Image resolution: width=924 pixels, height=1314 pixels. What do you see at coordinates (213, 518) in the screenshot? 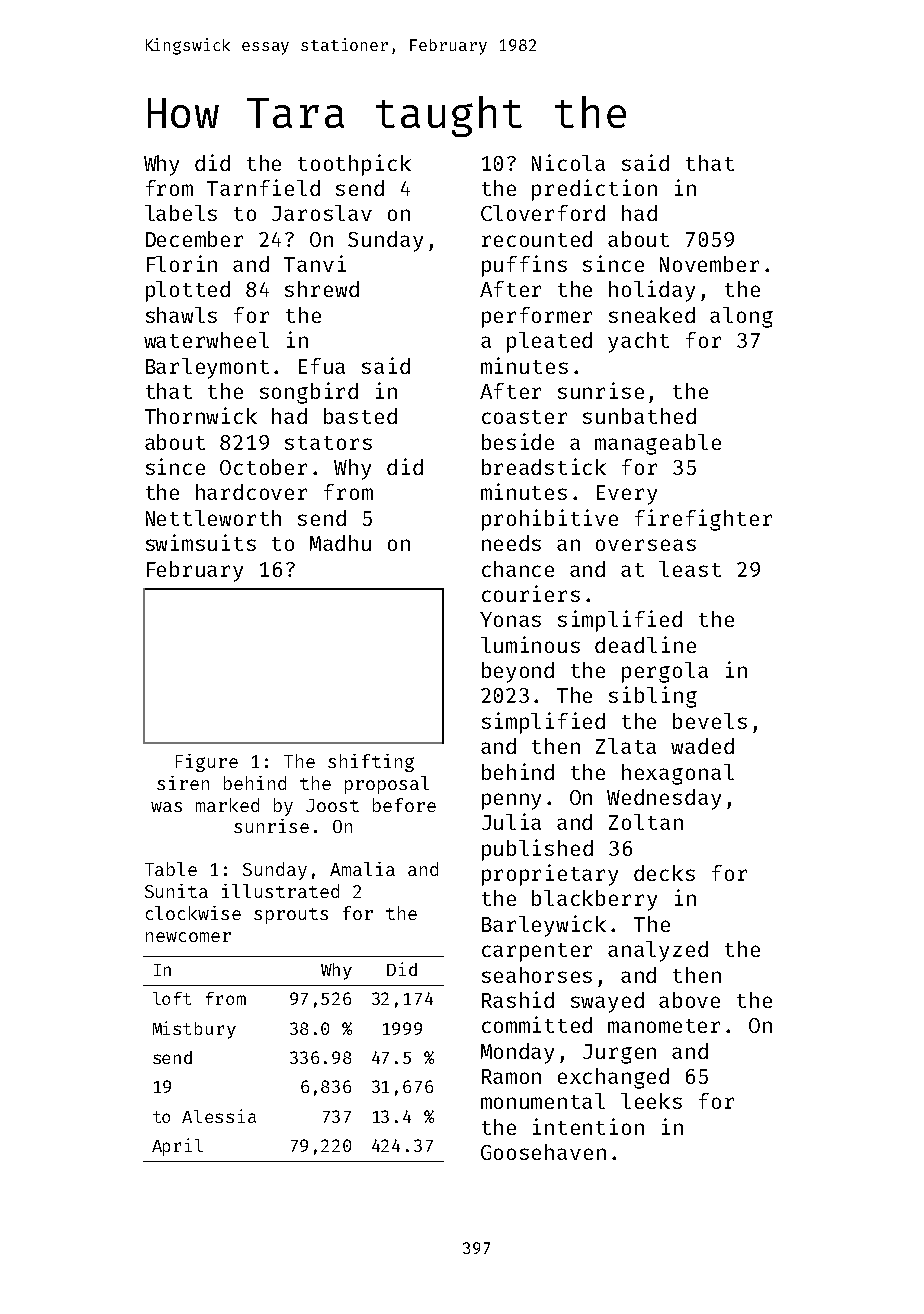
I see `Nettleworth` at bounding box center [213, 518].
